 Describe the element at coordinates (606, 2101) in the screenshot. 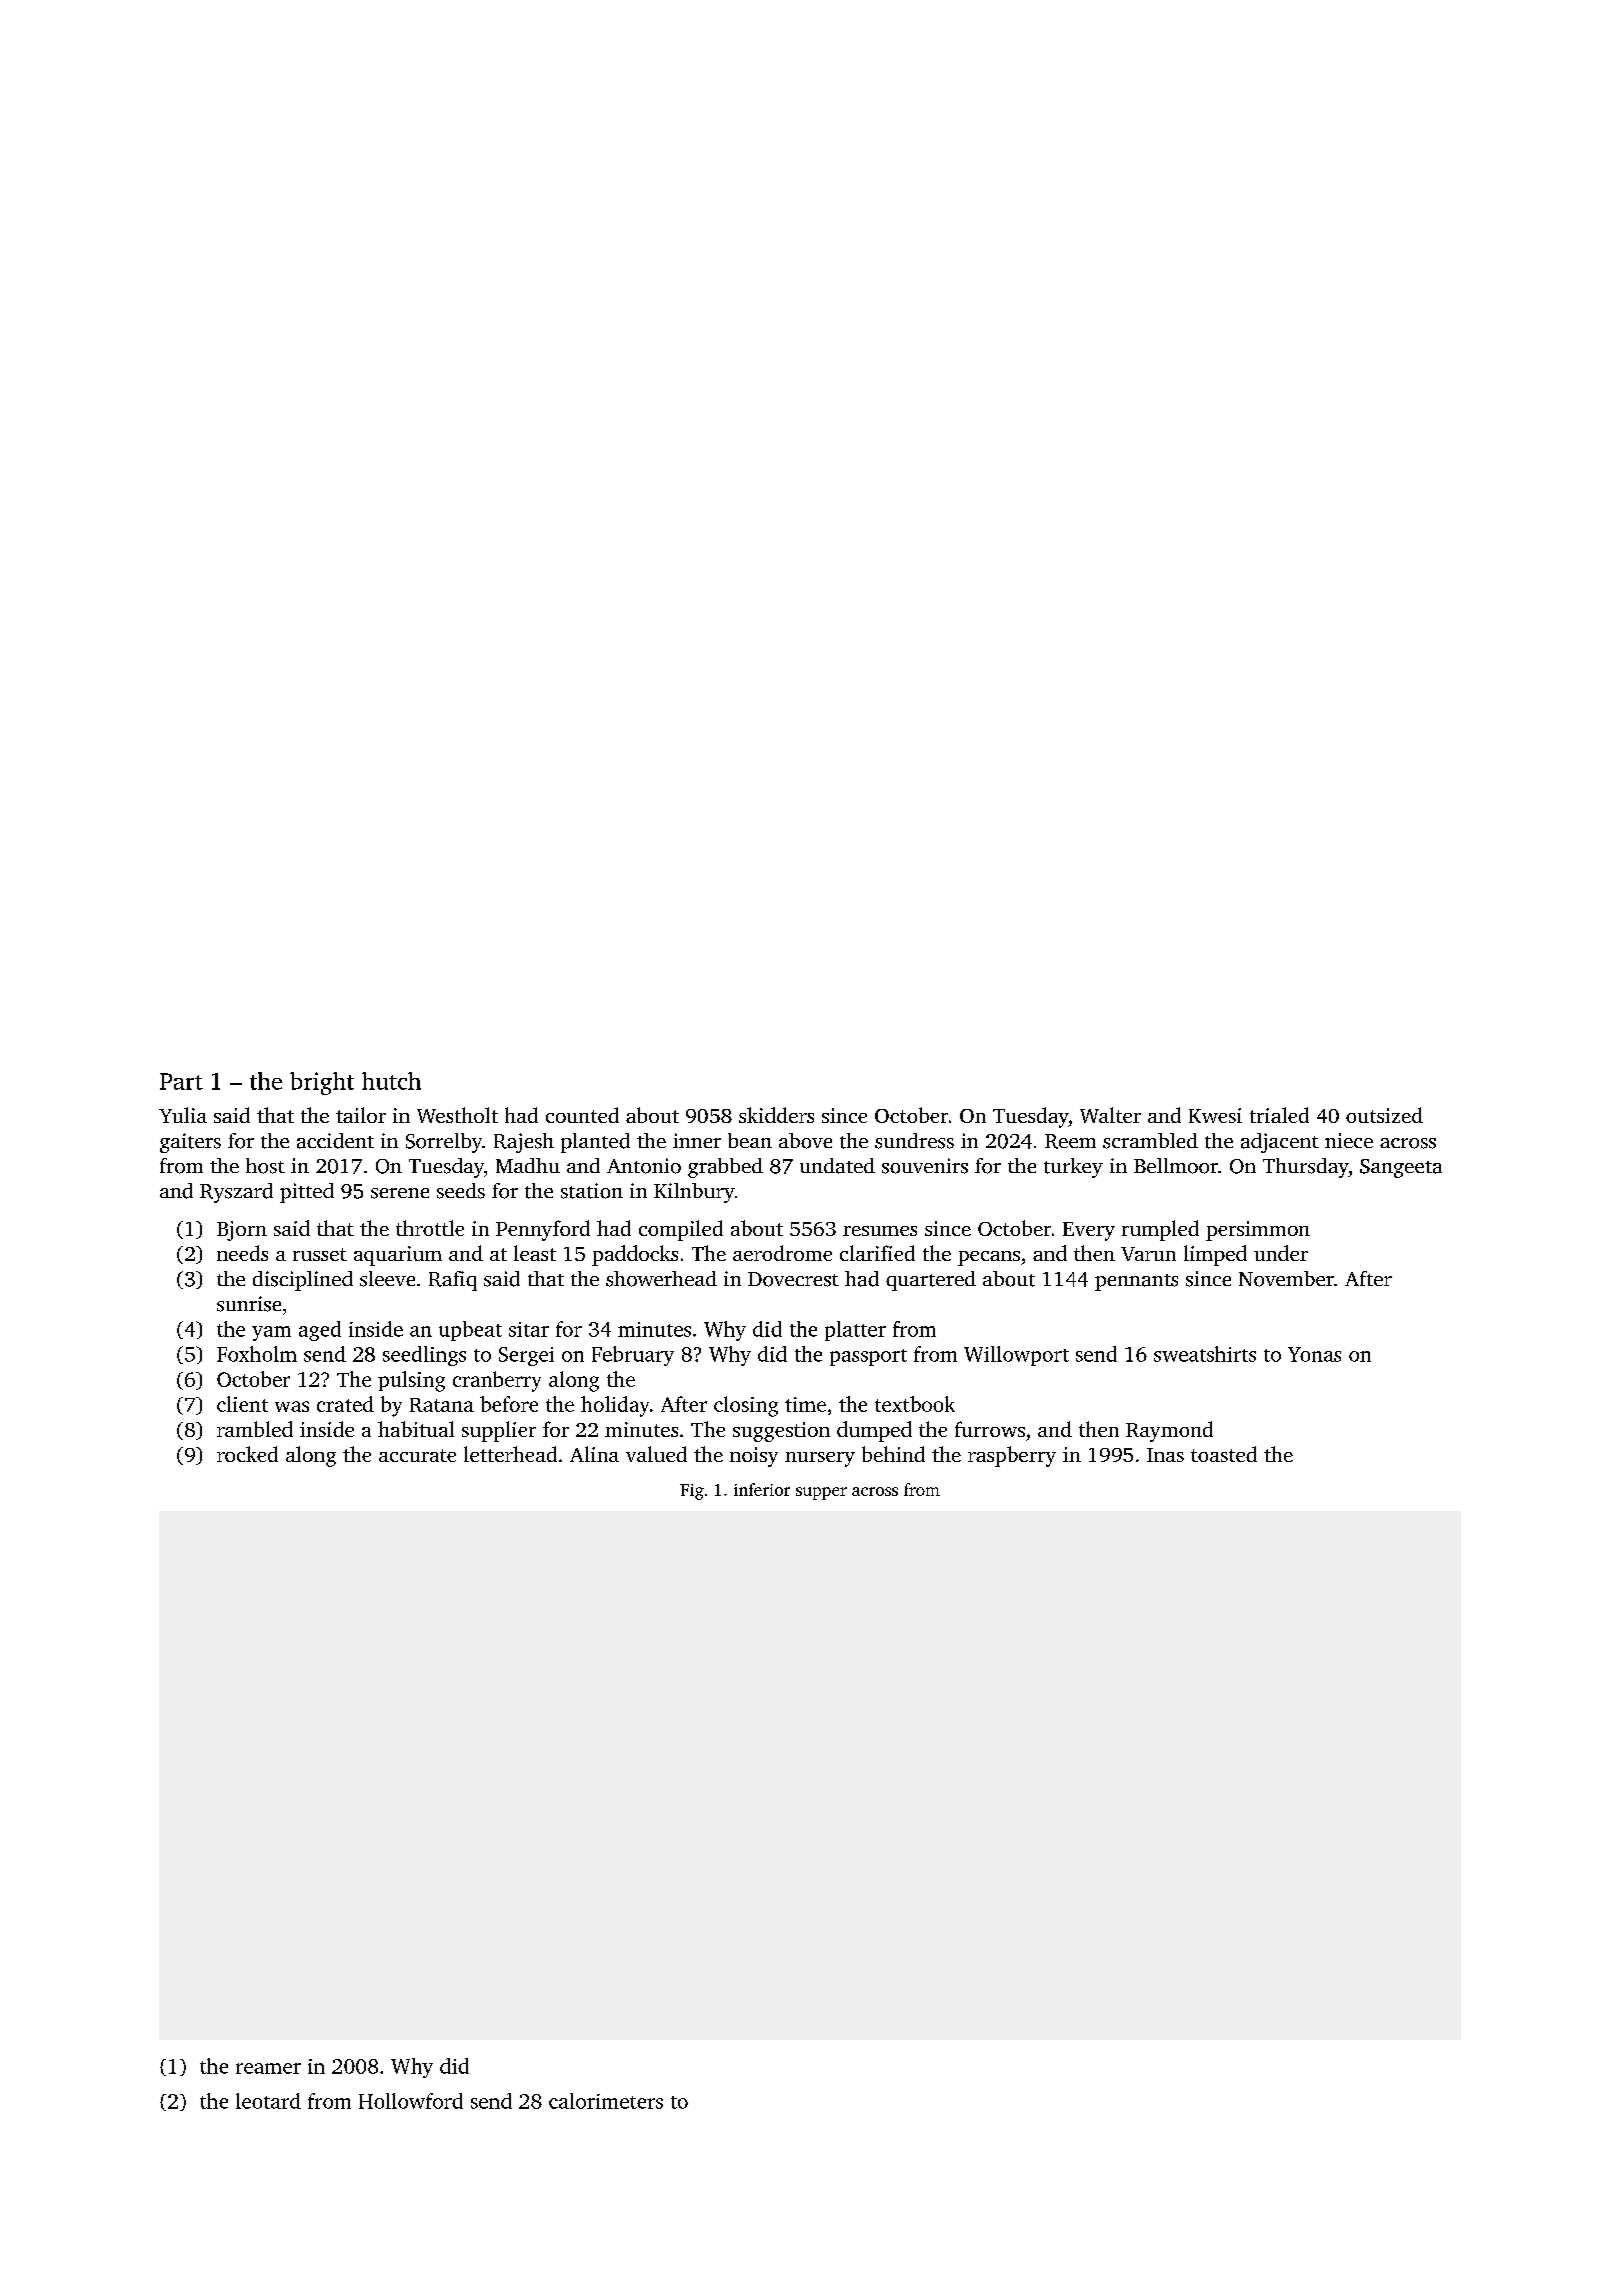

I see `calorimeters` at that location.
